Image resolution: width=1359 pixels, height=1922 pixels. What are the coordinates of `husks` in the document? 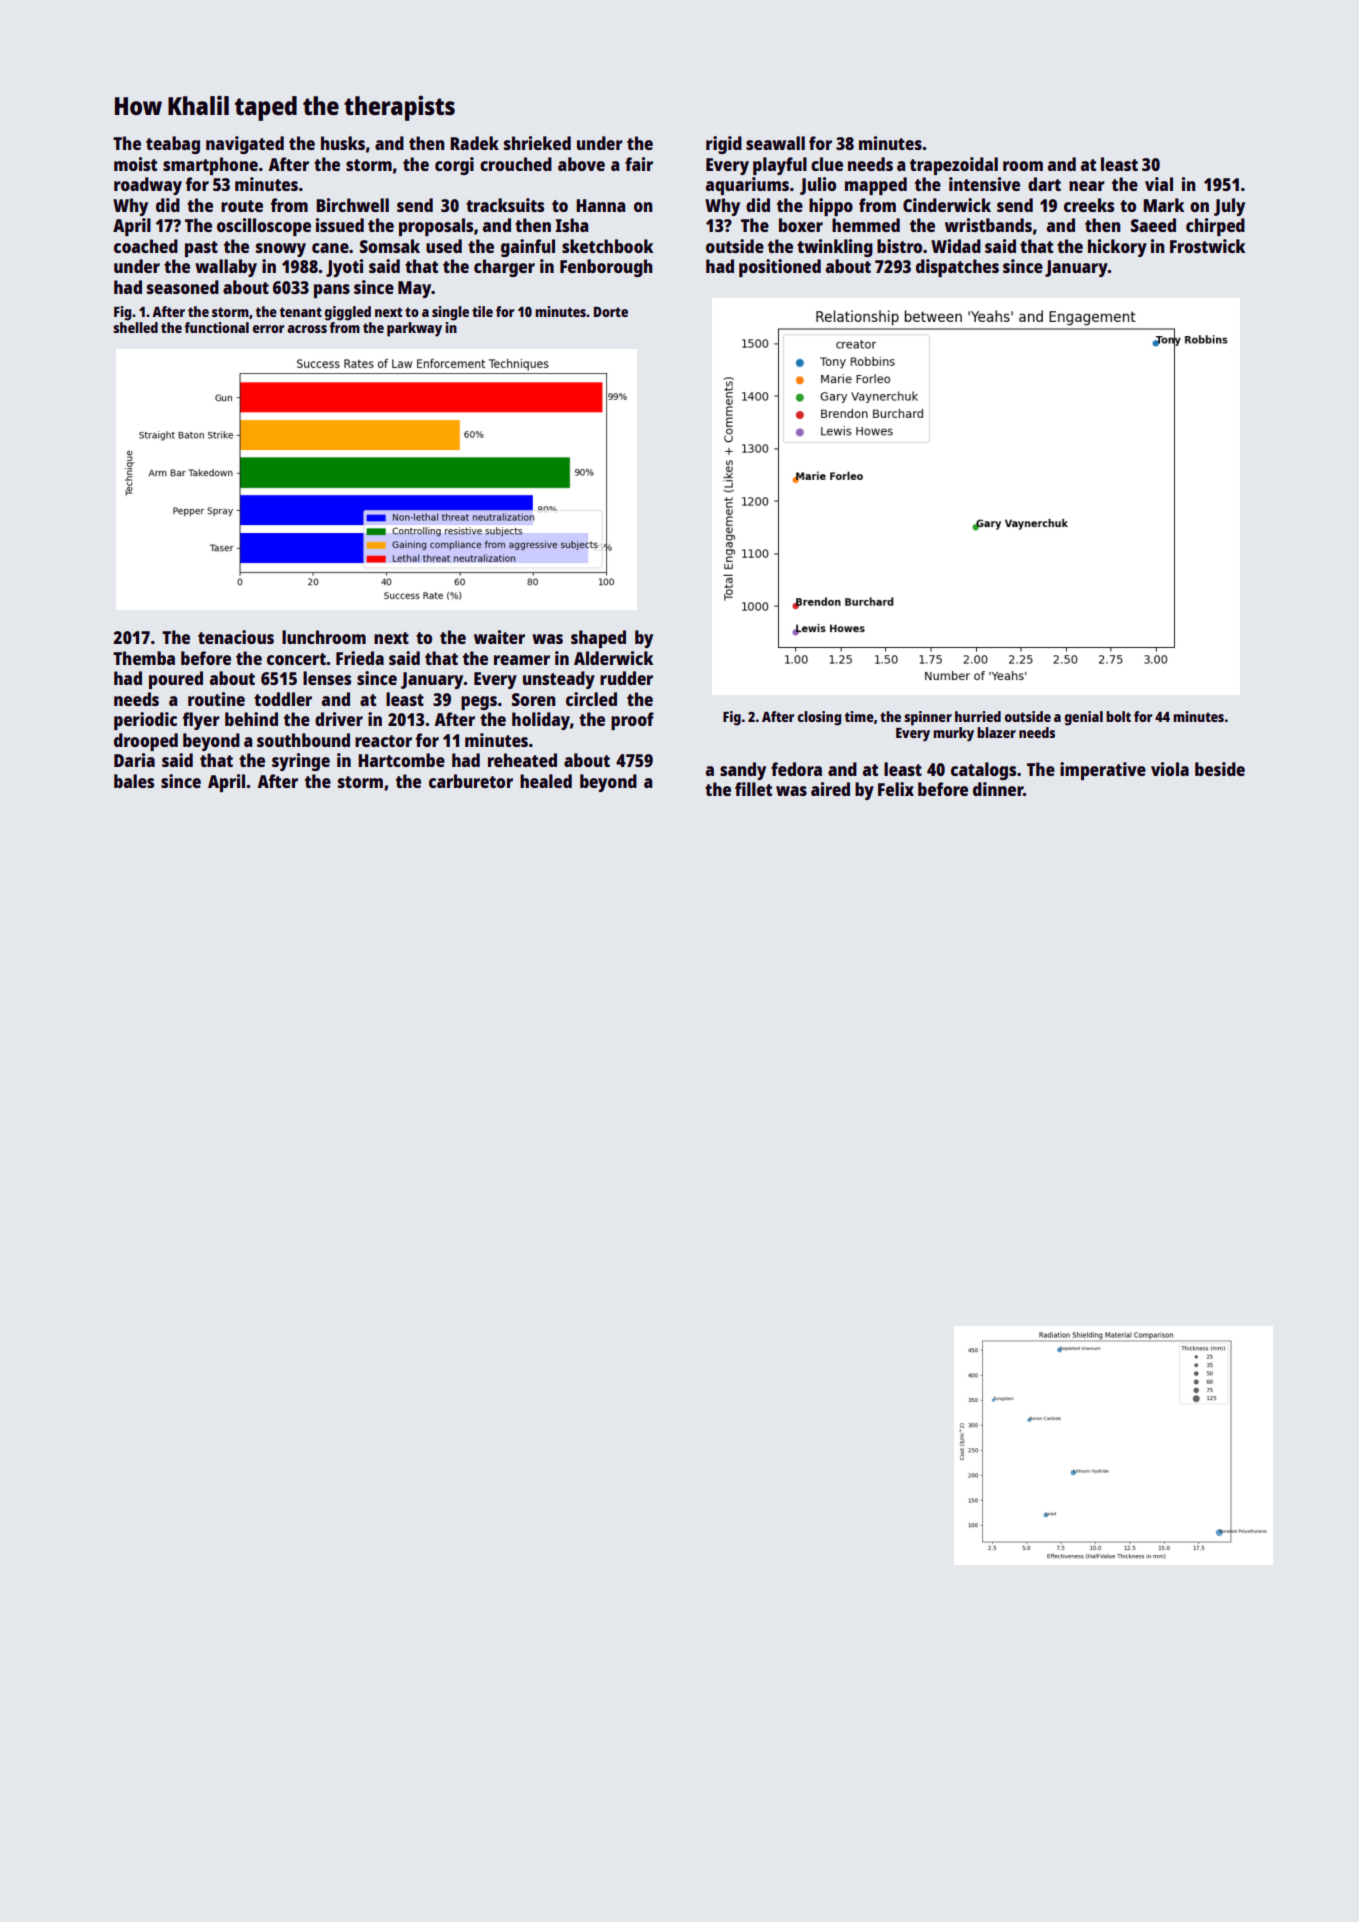 It's located at (343, 143).
